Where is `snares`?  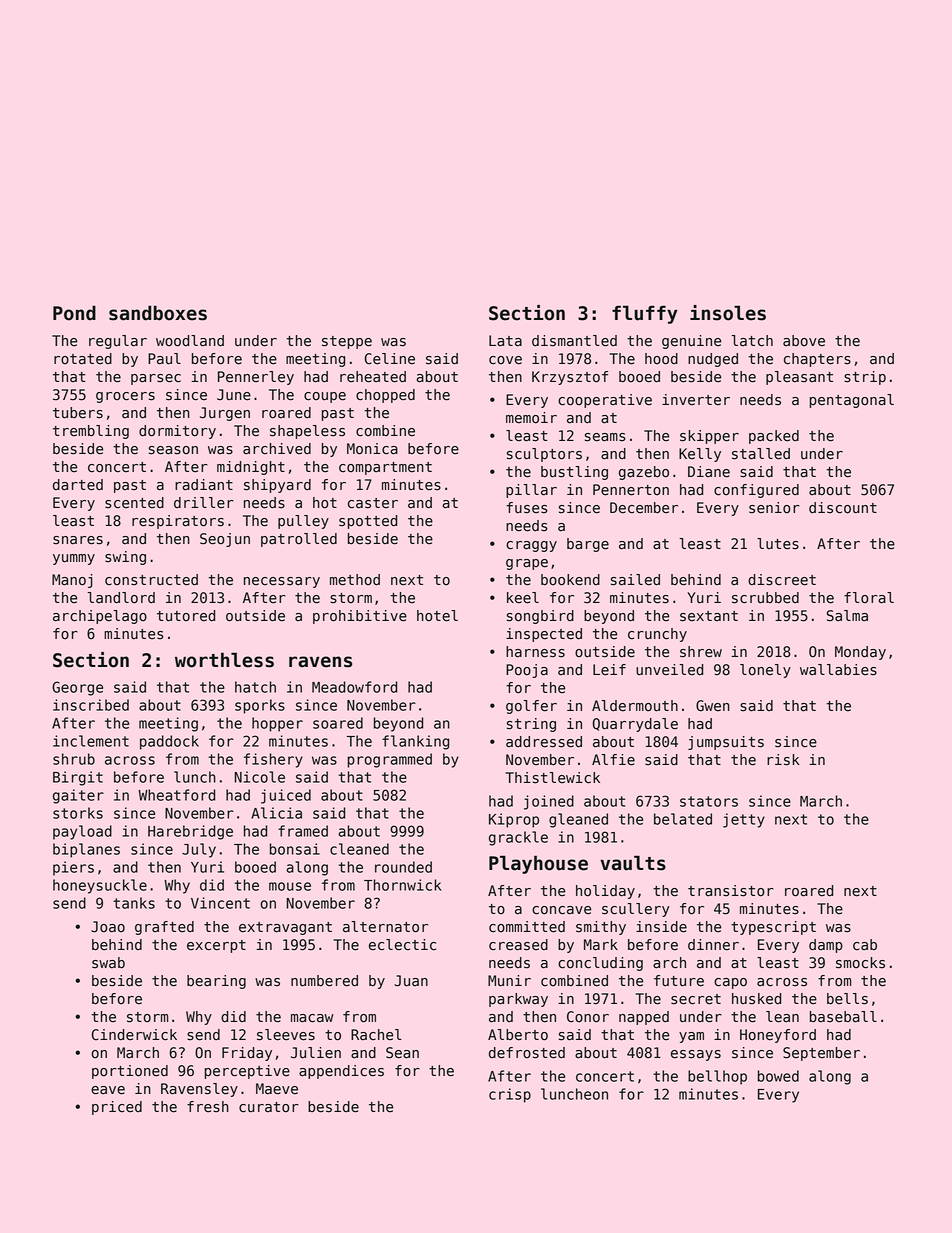
snares is located at coordinates (78, 540).
